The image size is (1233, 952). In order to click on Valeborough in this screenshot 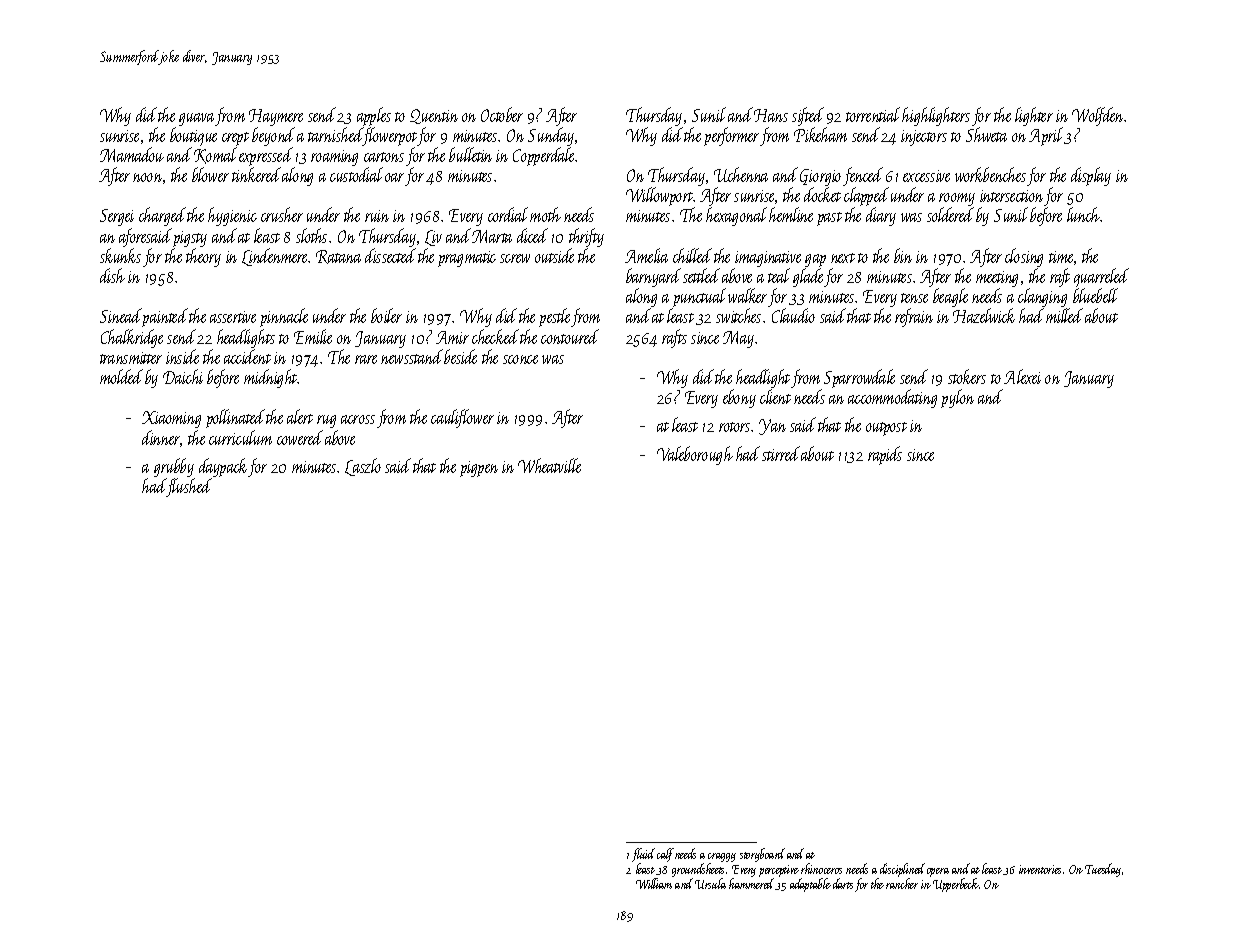, I will do `click(695, 455)`.
